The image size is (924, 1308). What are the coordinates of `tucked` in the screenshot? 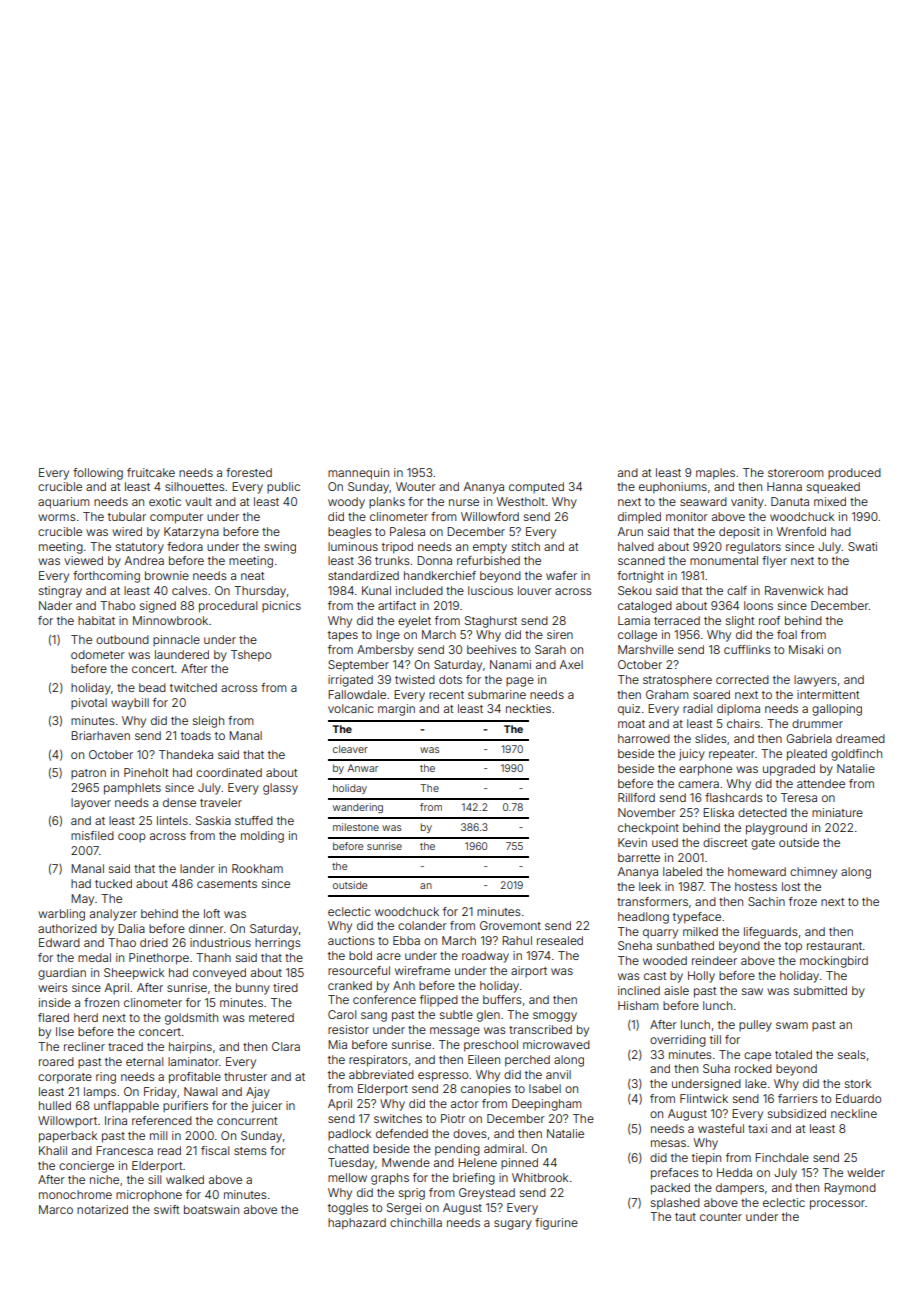 It's located at (113, 883).
